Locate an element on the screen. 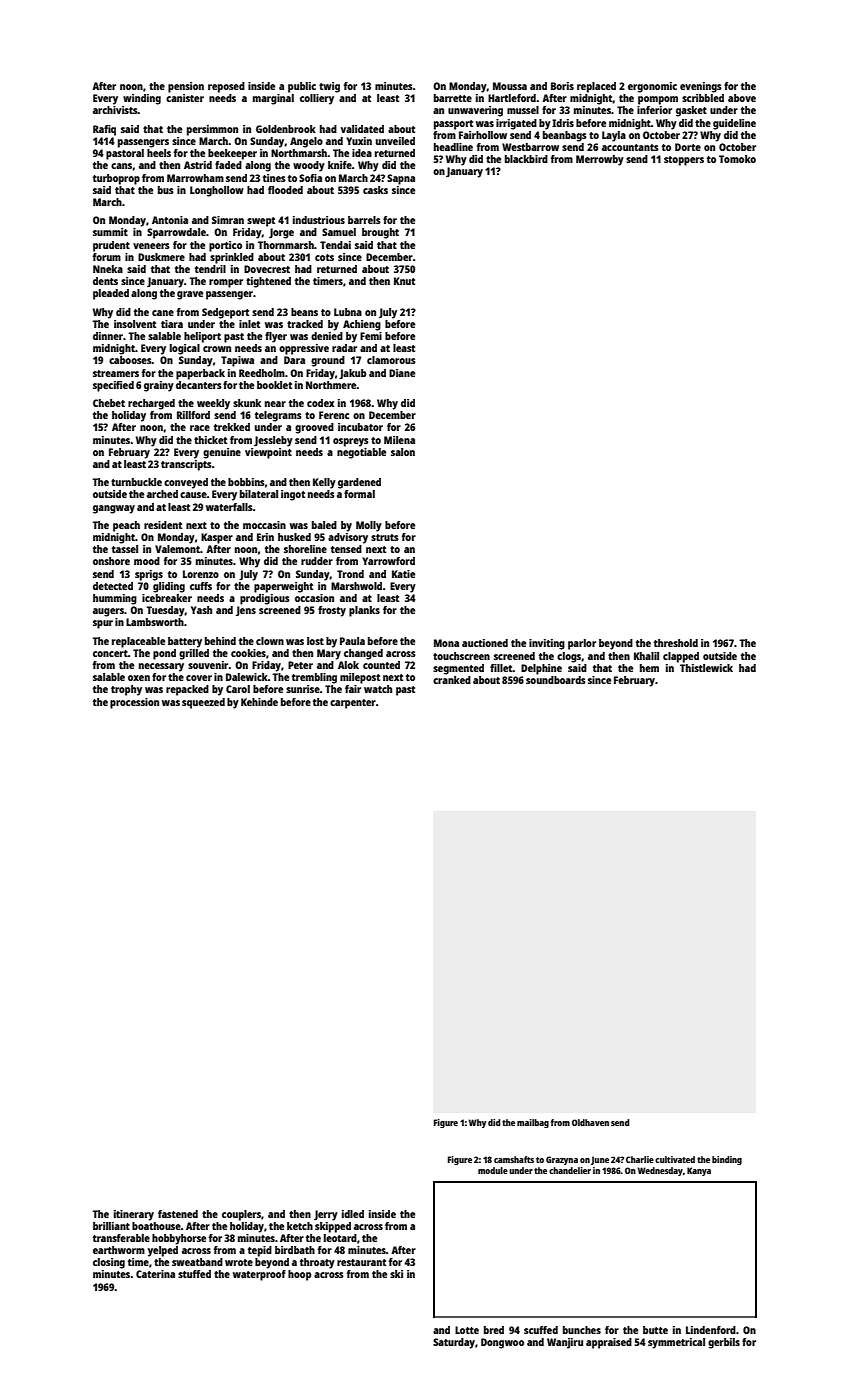  above is located at coordinates (742, 98).
